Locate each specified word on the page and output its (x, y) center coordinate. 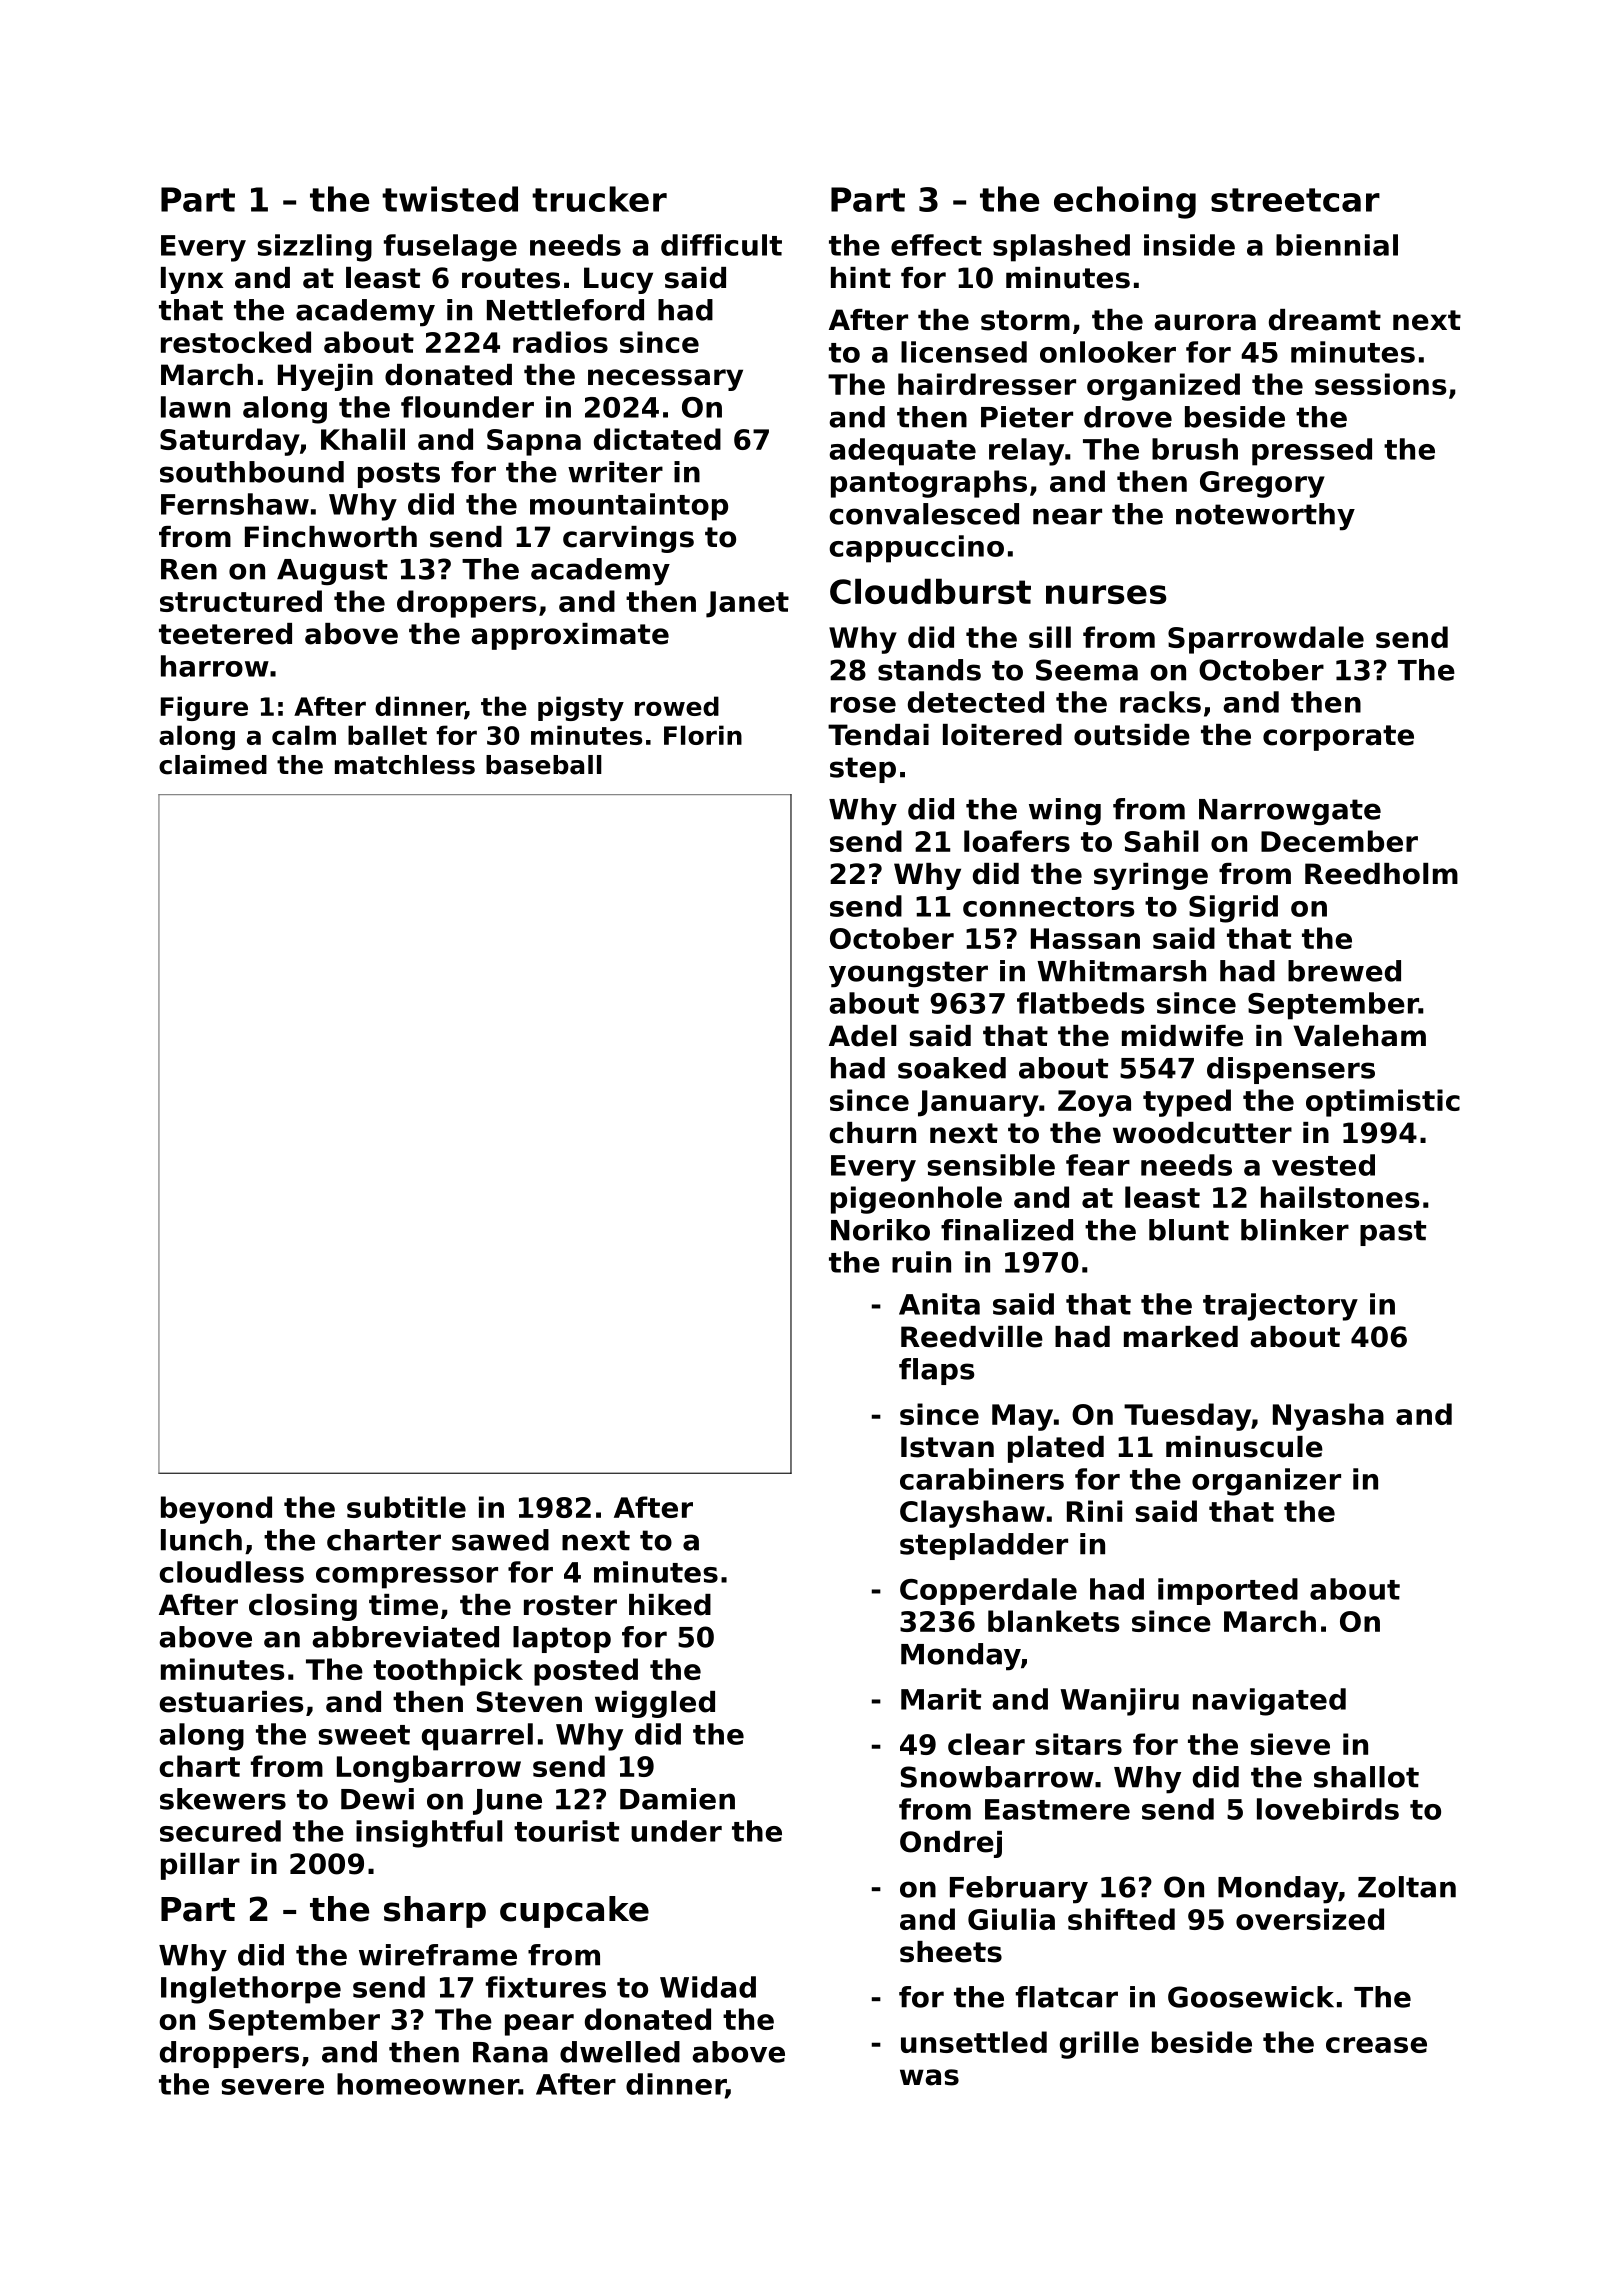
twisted (450, 199)
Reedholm (1381, 874)
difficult (721, 245)
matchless (405, 765)
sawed (500, 1540)
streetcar (1295, 200)
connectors (1048, 907)
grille (1099, 2045)
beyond (216, 1510)
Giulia (1011, 1919)
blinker (1295, 1230)
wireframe (438, 1955)
